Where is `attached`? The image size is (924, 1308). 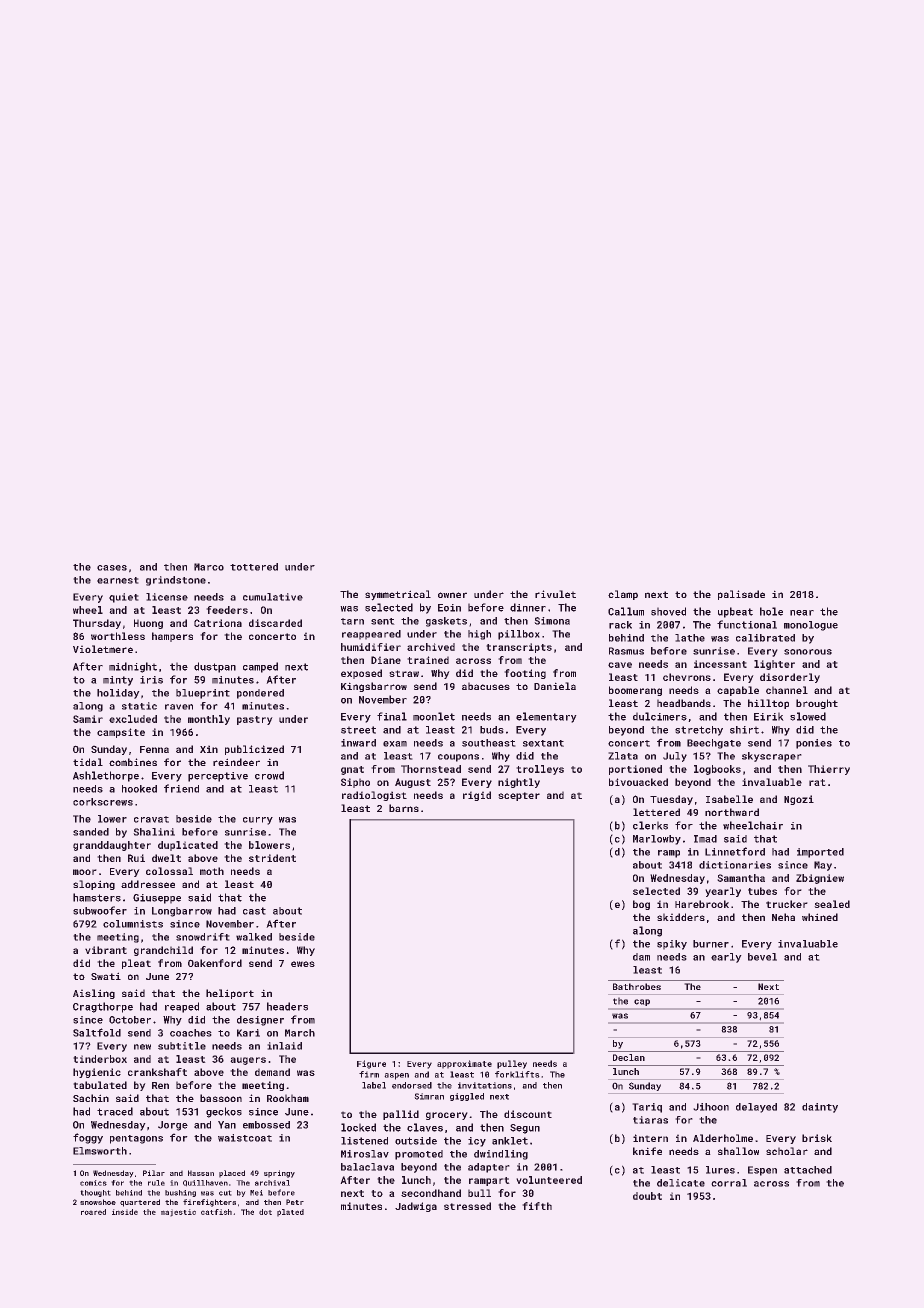 attached is located at coordinates (808, 1170).
